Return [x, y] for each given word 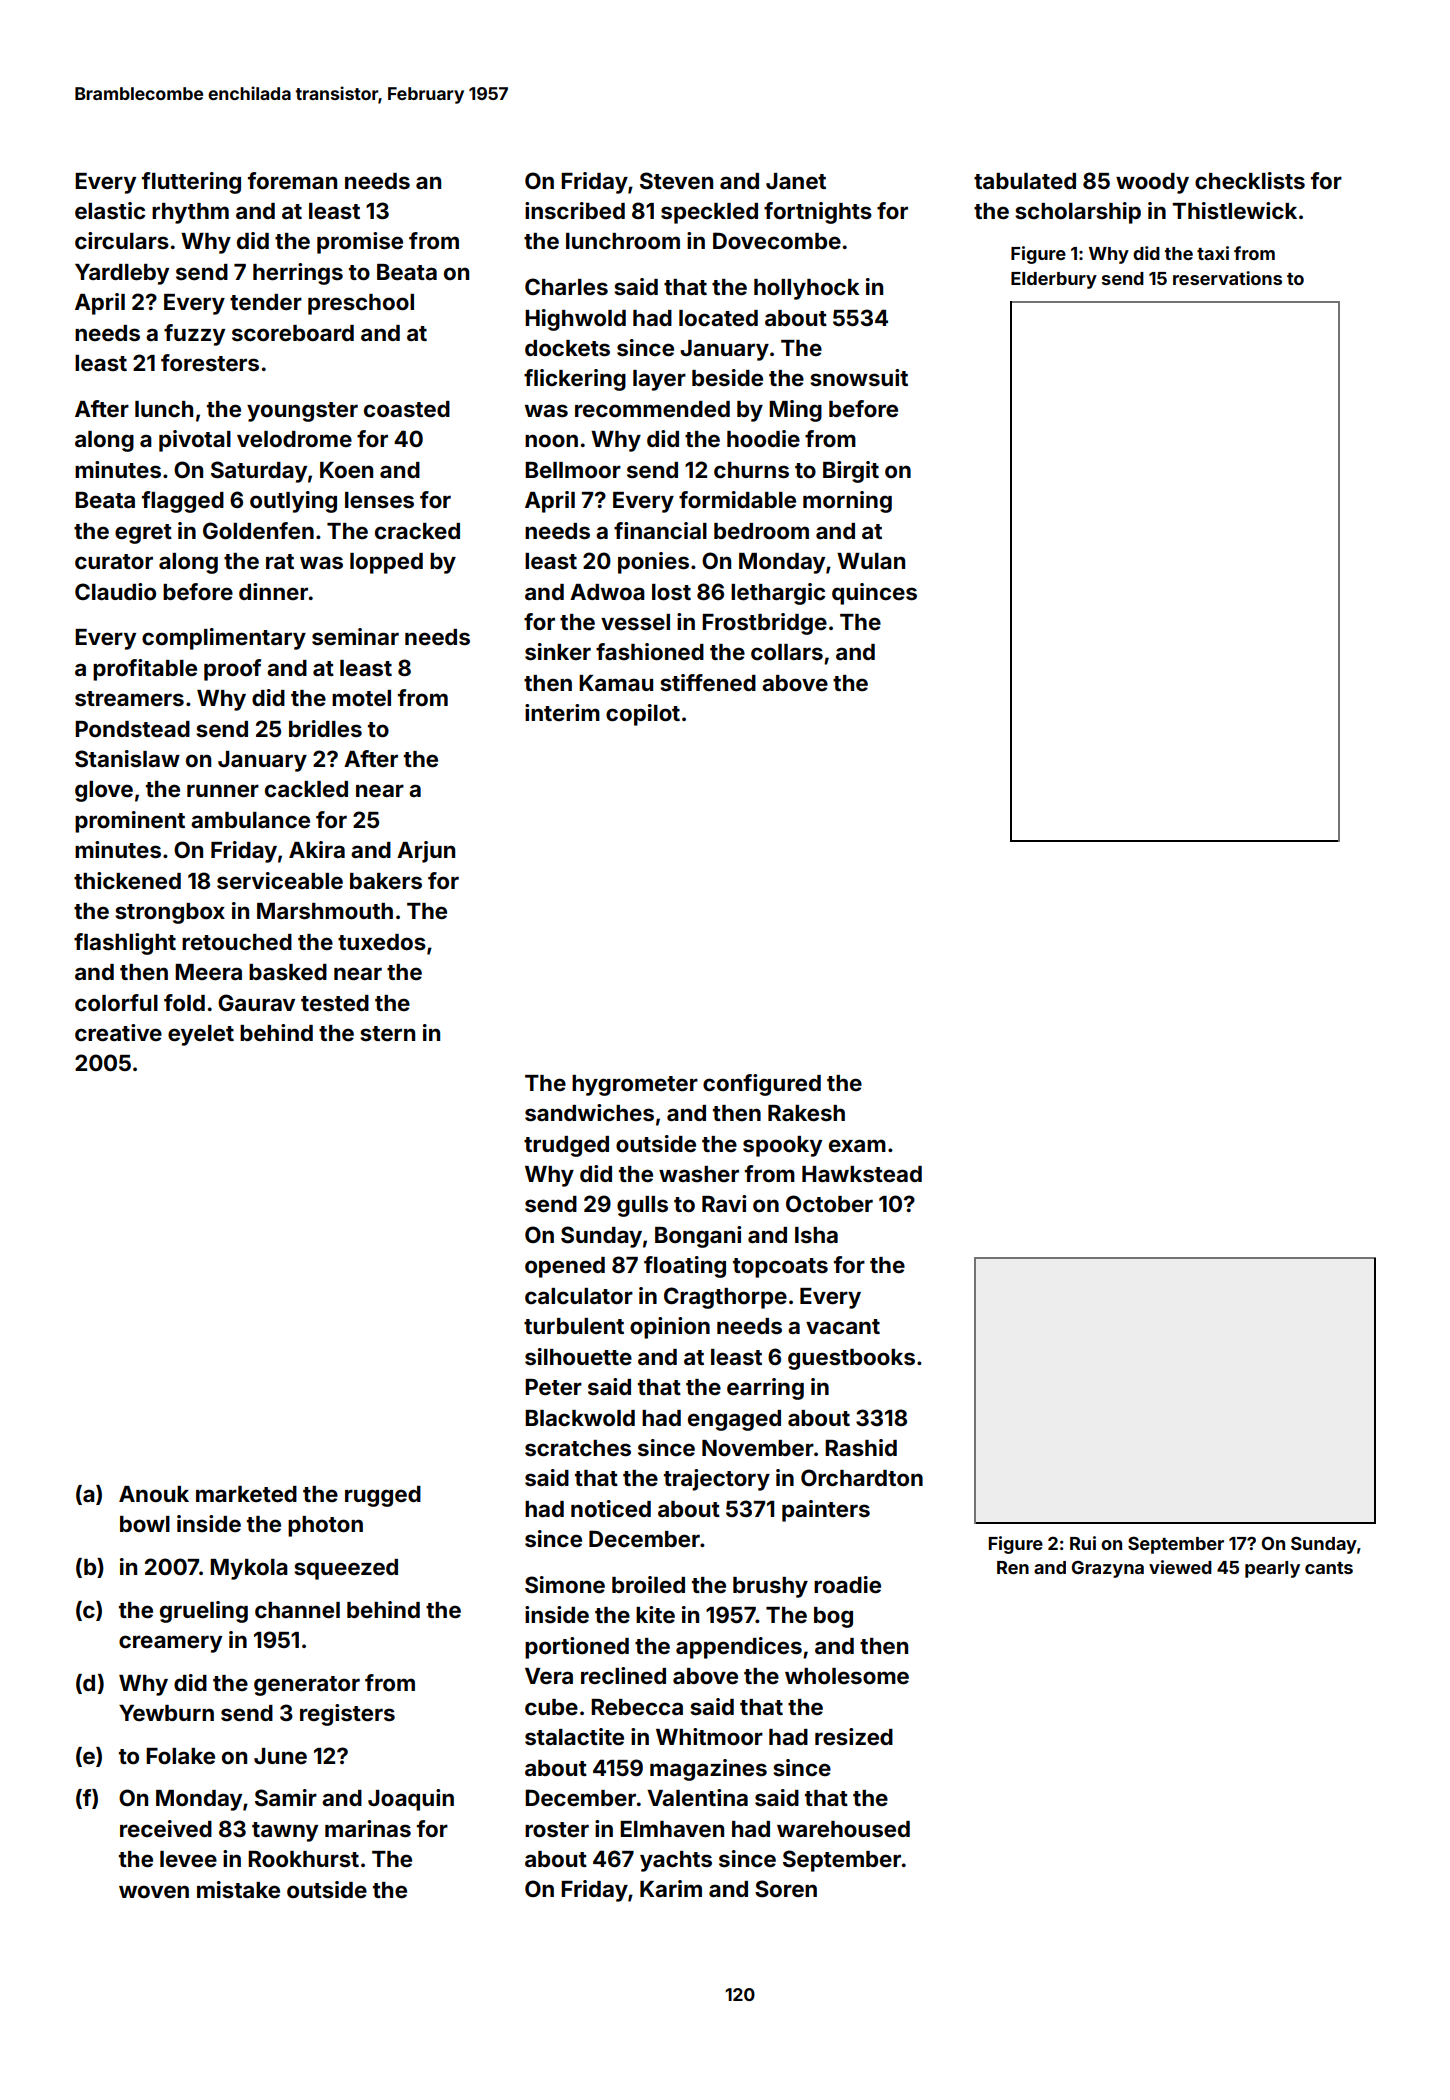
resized [854, 1737]
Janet [796, 181]
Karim [671, 1888]
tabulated [1025, 181]
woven [154, 1891]
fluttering [191, 183]
